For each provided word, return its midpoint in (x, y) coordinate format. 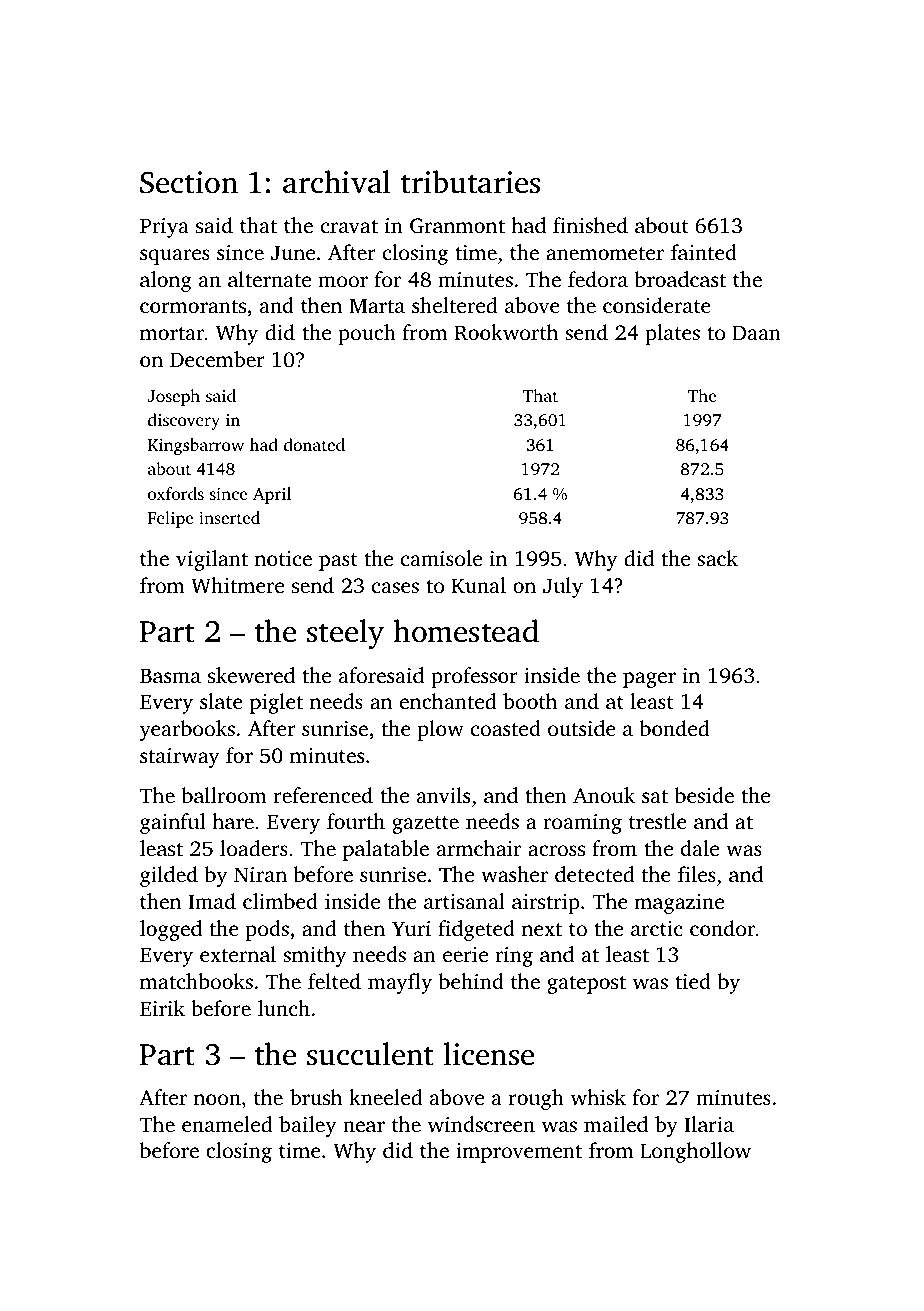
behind (471, 981)
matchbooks (196, 981)
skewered (251, 675)
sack (717, 558)
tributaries (470, 182)
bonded (675, 728)
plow (441, 730)
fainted (704, 252)
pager (649, 680)
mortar (172, 333)
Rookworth (506, 332)
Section (189, 182)
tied (693, 981)
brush (316, 1097)
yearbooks (187, 730)
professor (474, 677)
